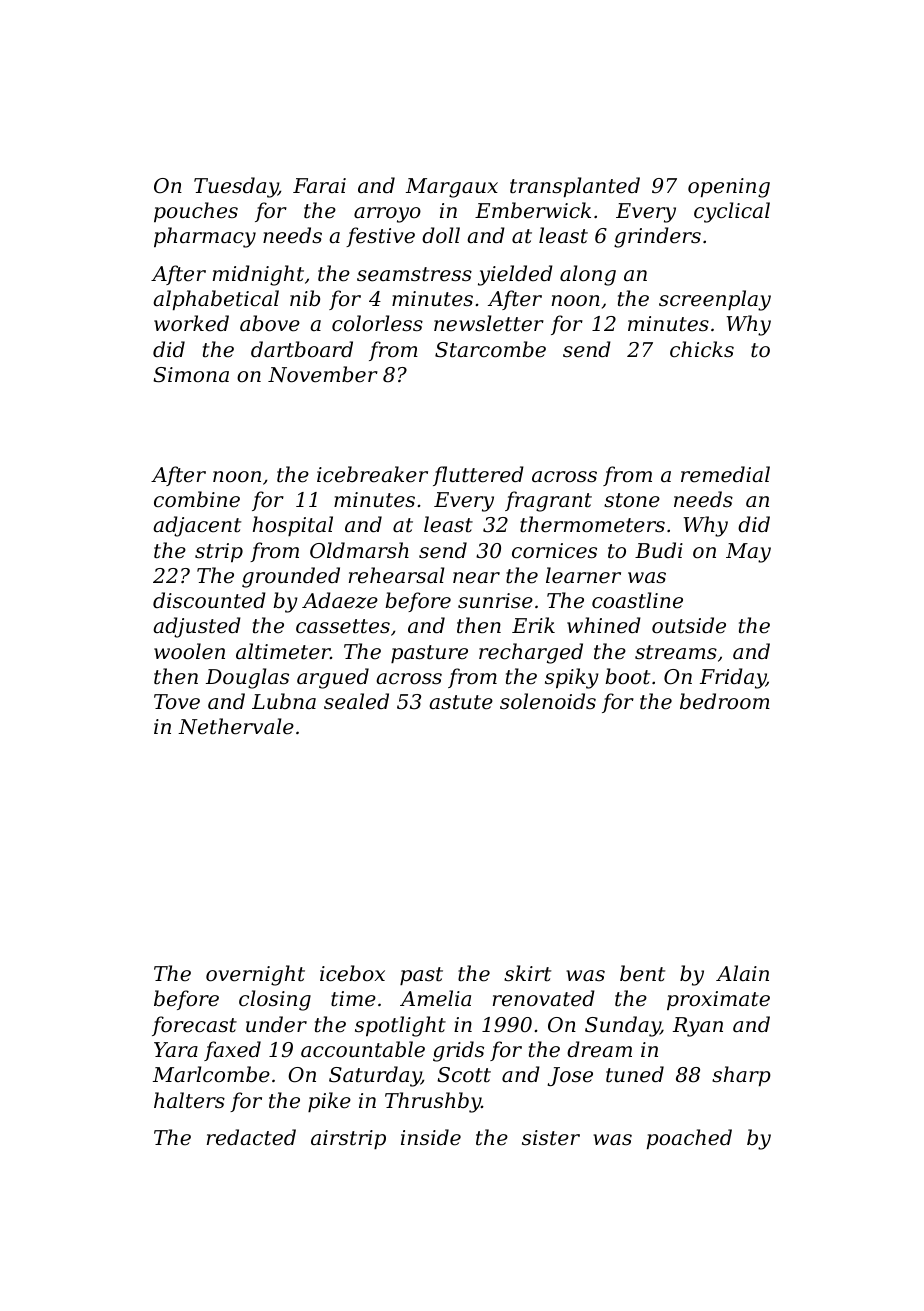  I want to click on festive, so click(380, 237).
